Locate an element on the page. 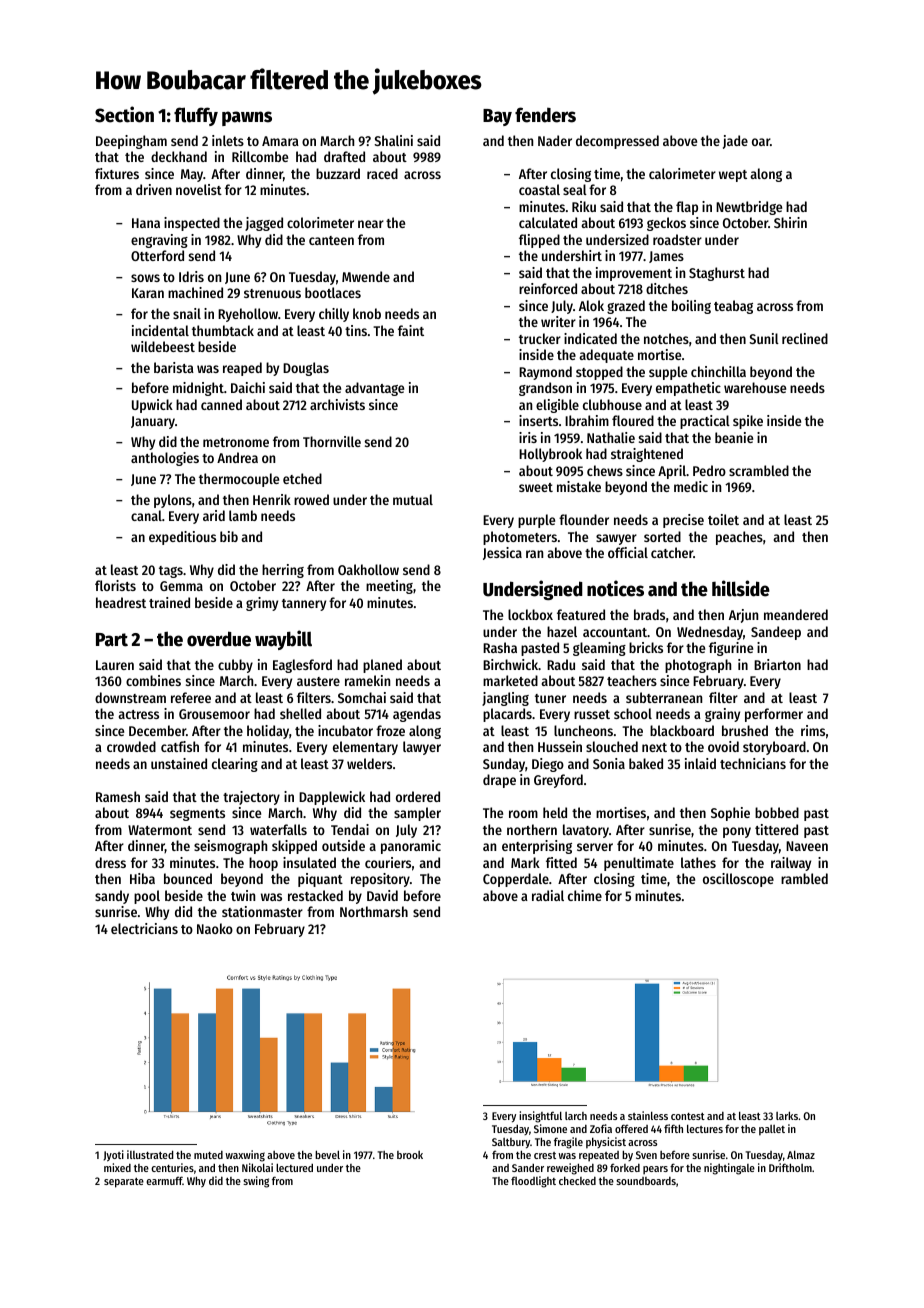 The height and width of the page is (1308, 924). Grousemoor is located at coordinates (214, 714).
